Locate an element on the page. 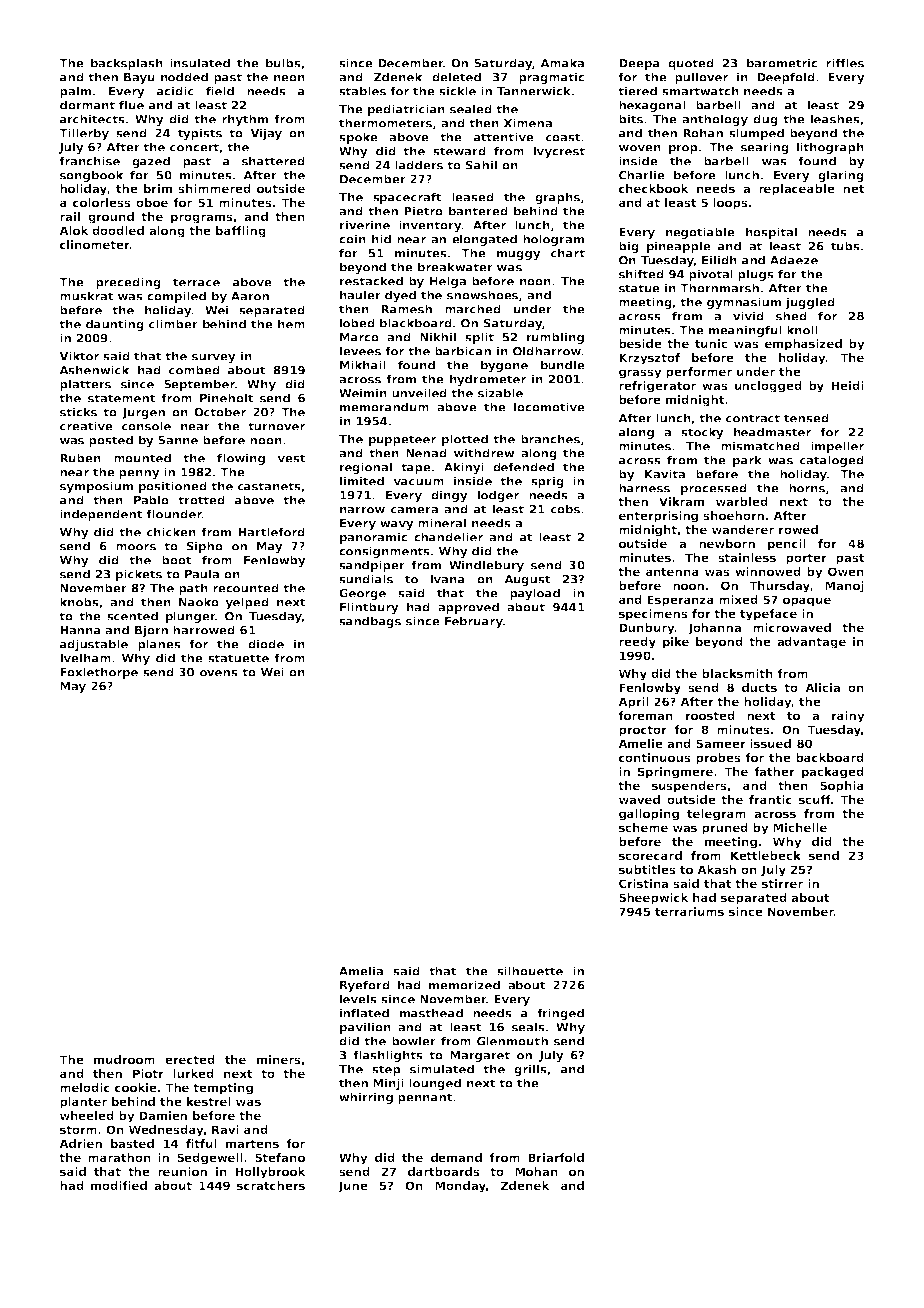 The height and width of the document is (1308, 924). terrariums is located at coordinates (689, 911).
